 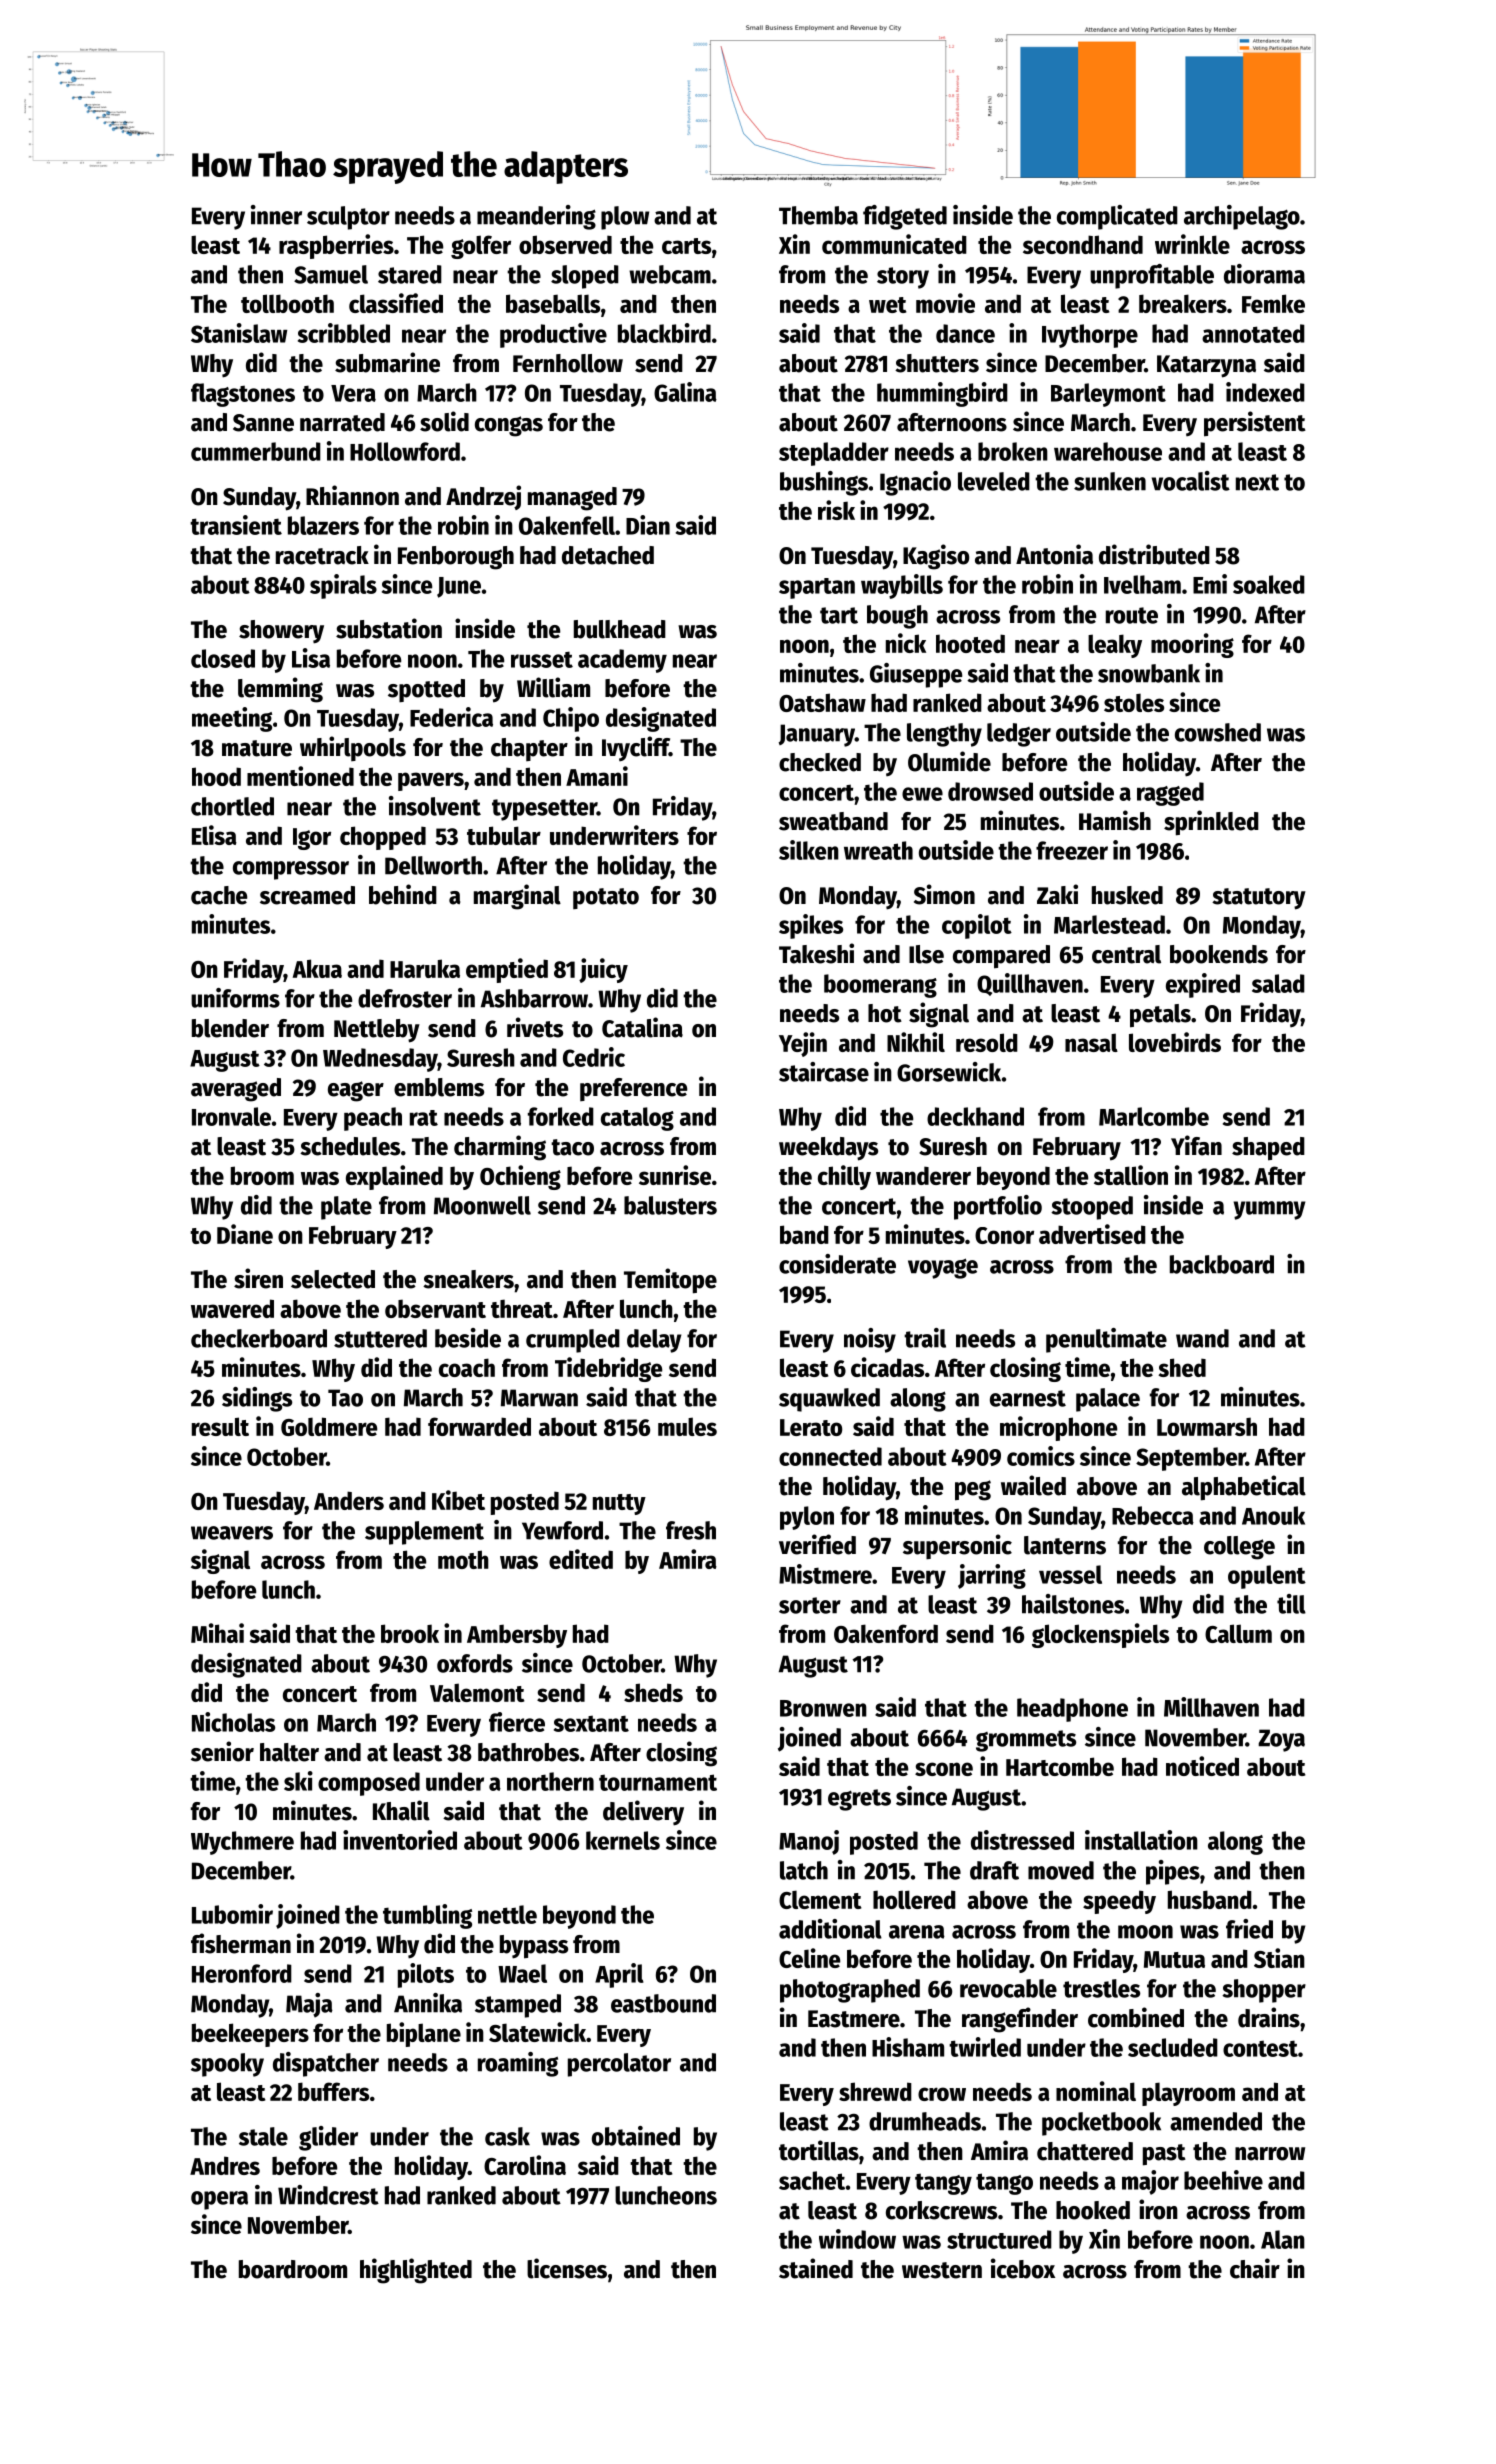 What do you see at coordinates (942, 2270) in the image?
I see `western` at bounding box center [942, 2270].
